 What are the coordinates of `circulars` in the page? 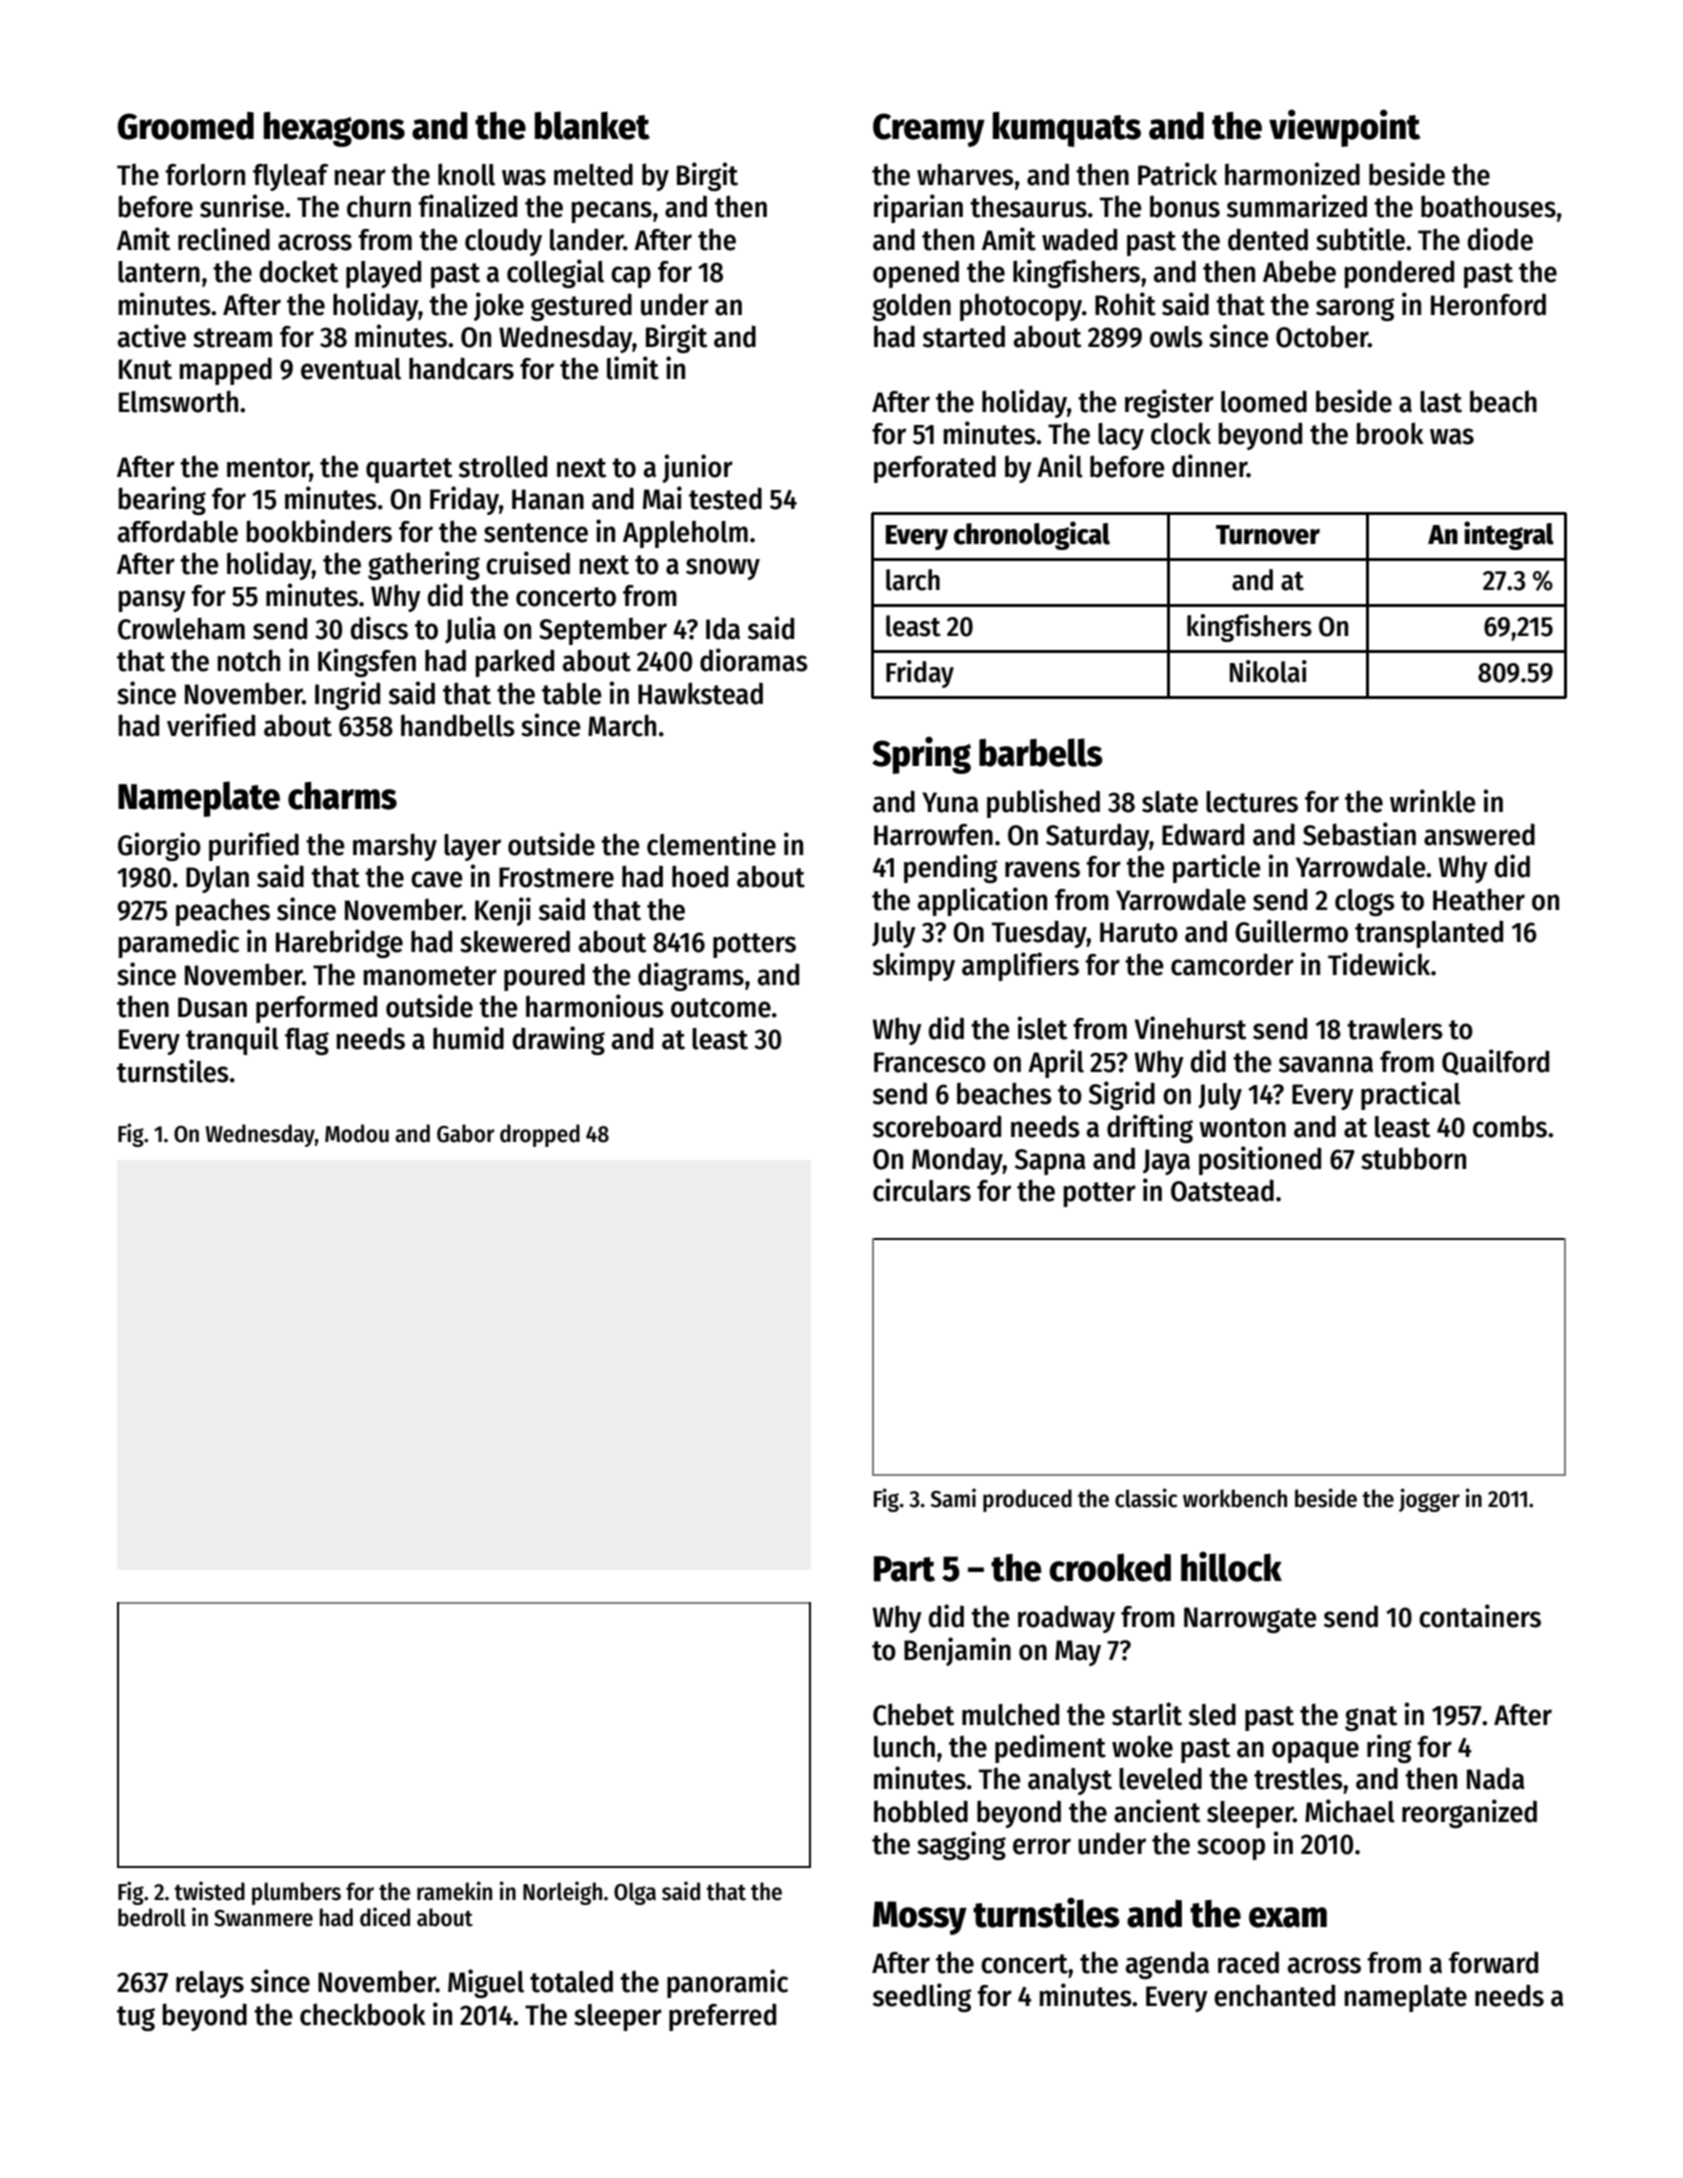 It's located at (922, 1190).
